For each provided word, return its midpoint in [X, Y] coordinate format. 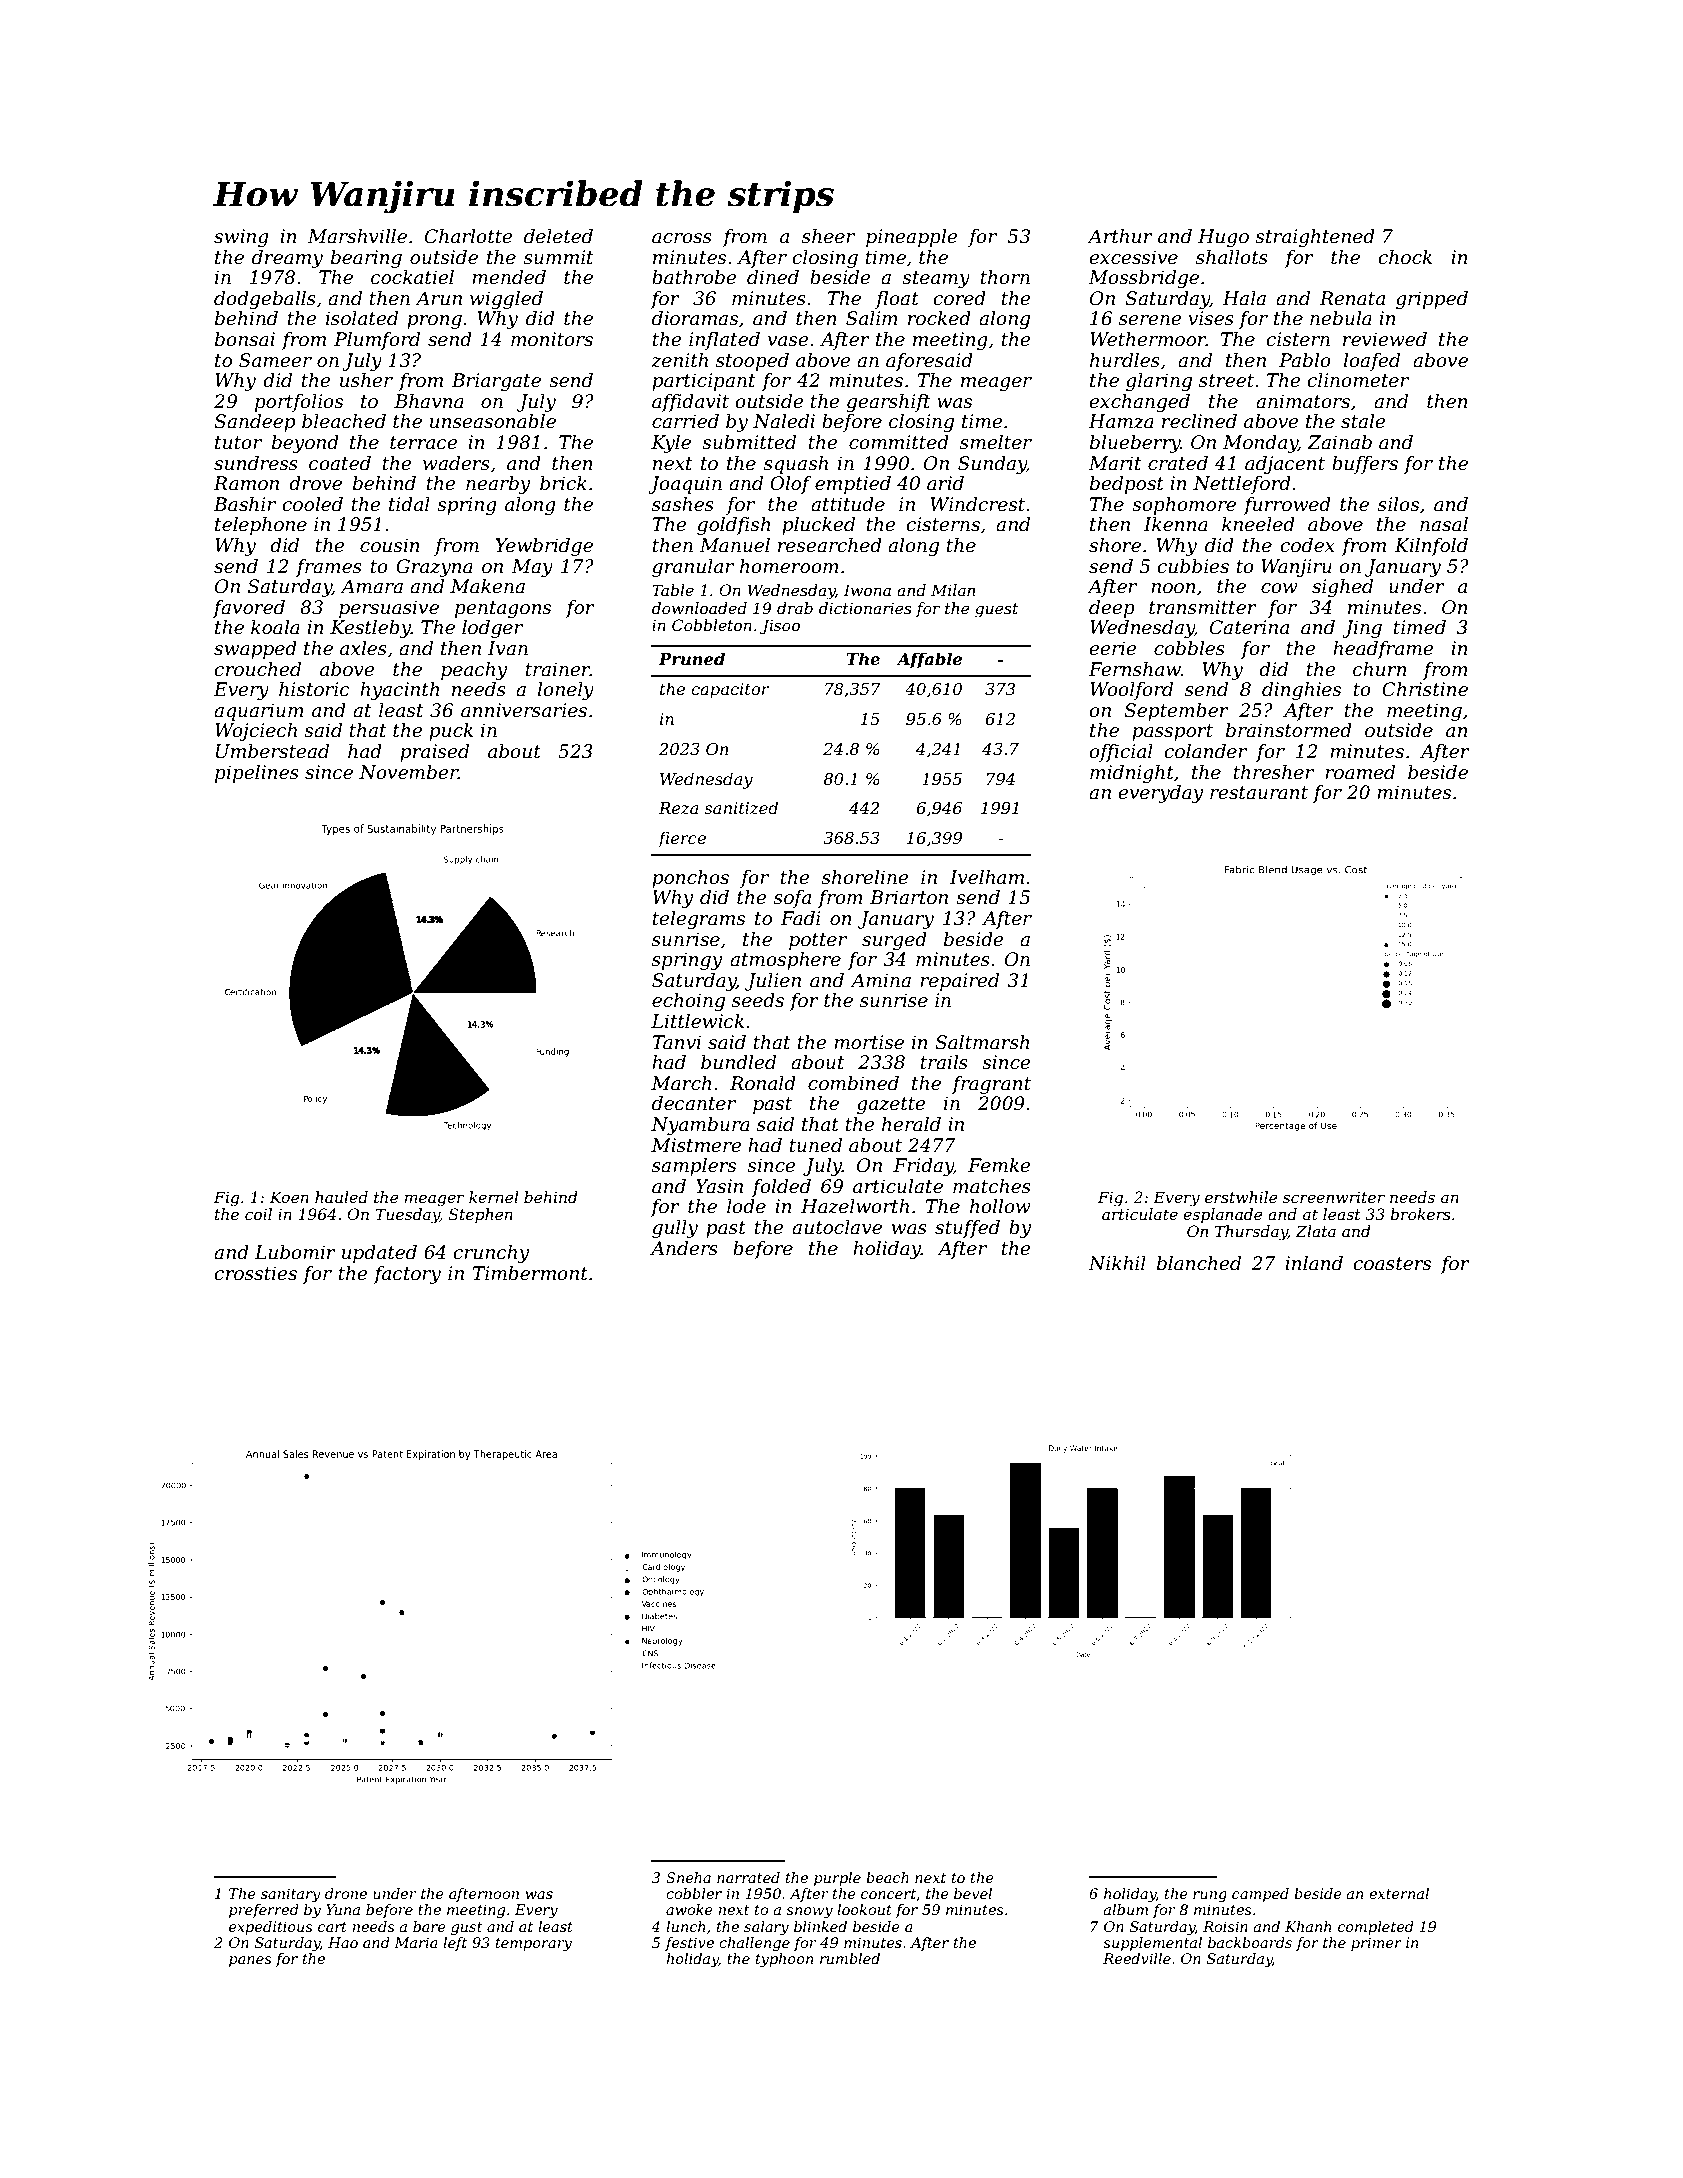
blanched [1199, 1263]
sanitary [290, 1895]
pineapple [911, 238]
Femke [999, 1165]
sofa [792, 899]
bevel [973, 1893]
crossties [255, 1273]
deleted [558, 236]
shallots [1232, 257]
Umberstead [272, 751]
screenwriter [1334, 1197]
